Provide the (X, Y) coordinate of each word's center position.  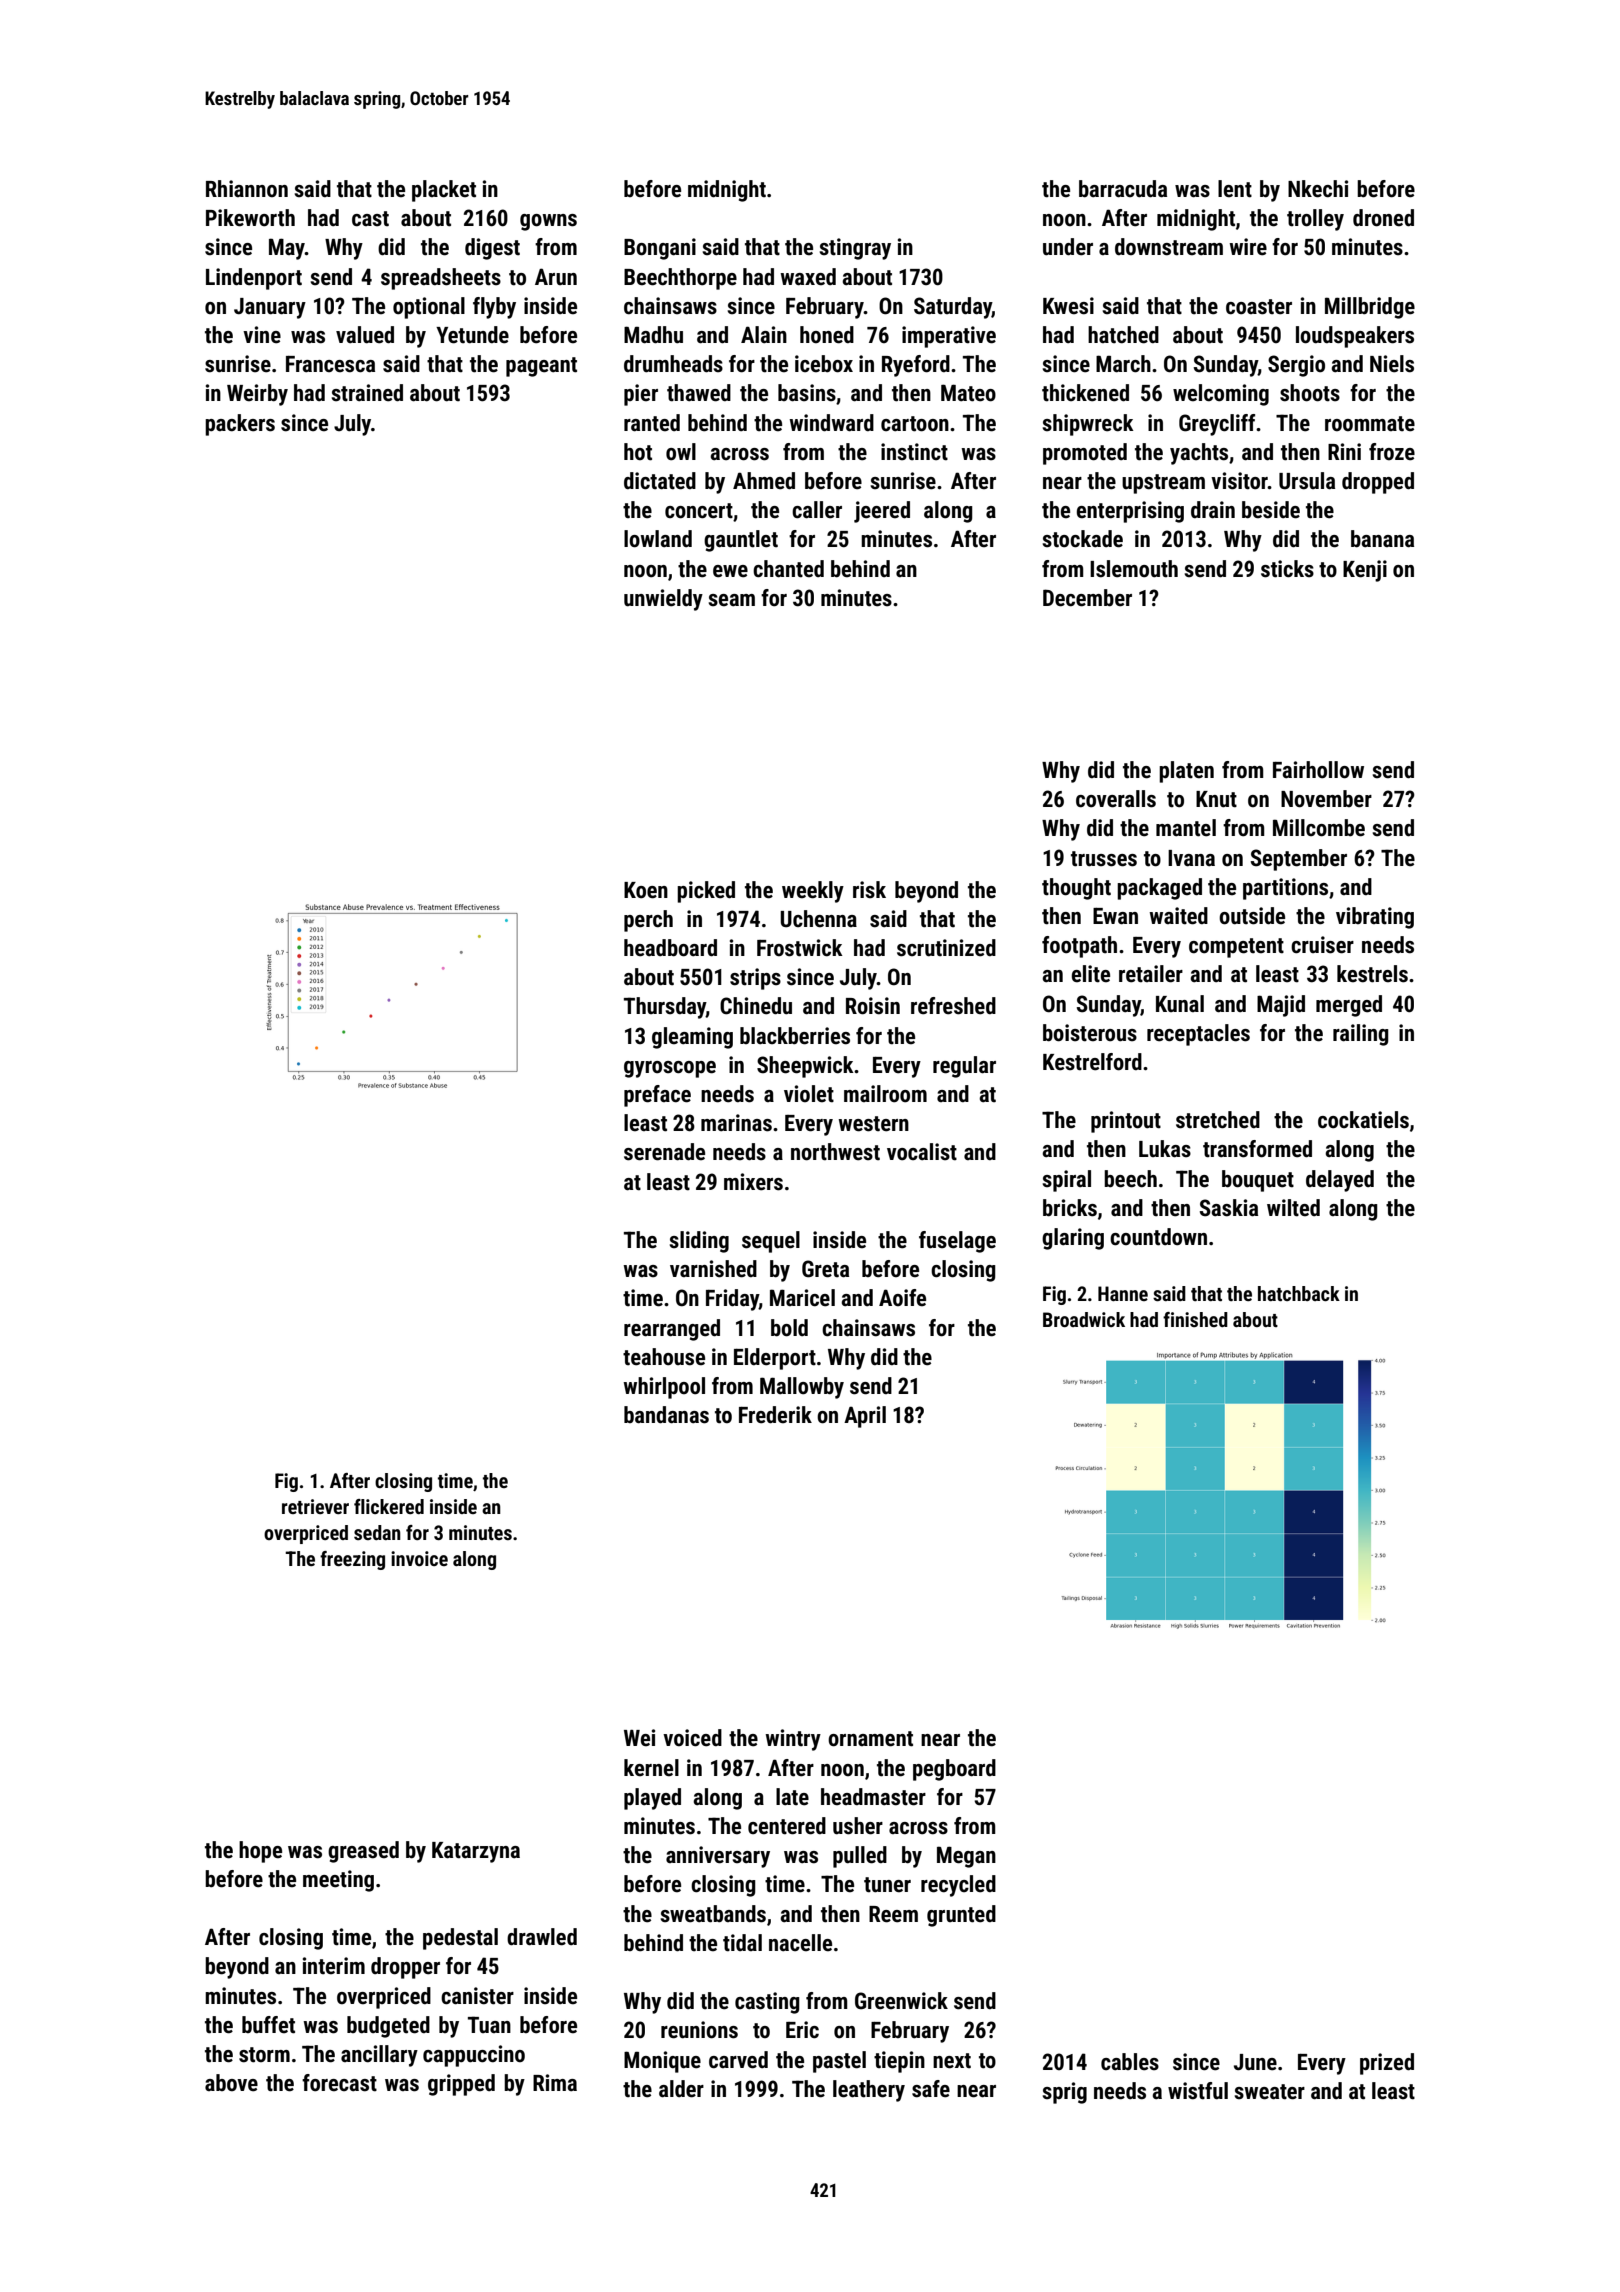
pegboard (954, 1770)
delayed (1340, 1181)
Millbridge (1370, 308)
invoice (419, 1558)
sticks (1287, 569)
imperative (949, 337)
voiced (692, 1738)
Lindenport (254, 279)
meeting (338, 1881)
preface (657, 1096)
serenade (664, 1152)
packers (240, 425)
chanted (788, 569)
